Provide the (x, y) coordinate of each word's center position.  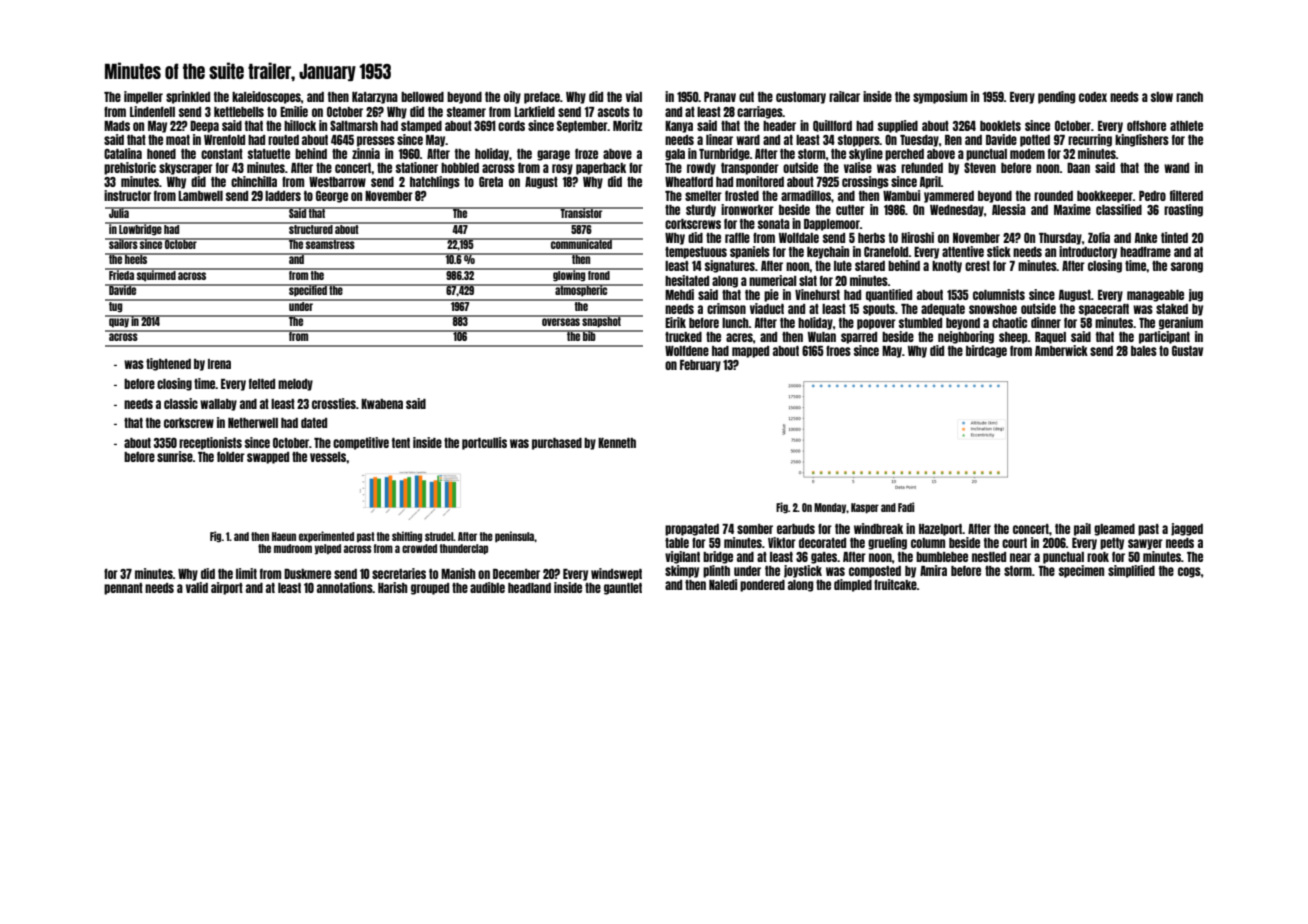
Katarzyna (375, 98)
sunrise (175, 456)
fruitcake (895, 584)
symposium (940, 97)
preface (542, 97)
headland (529, 588)
